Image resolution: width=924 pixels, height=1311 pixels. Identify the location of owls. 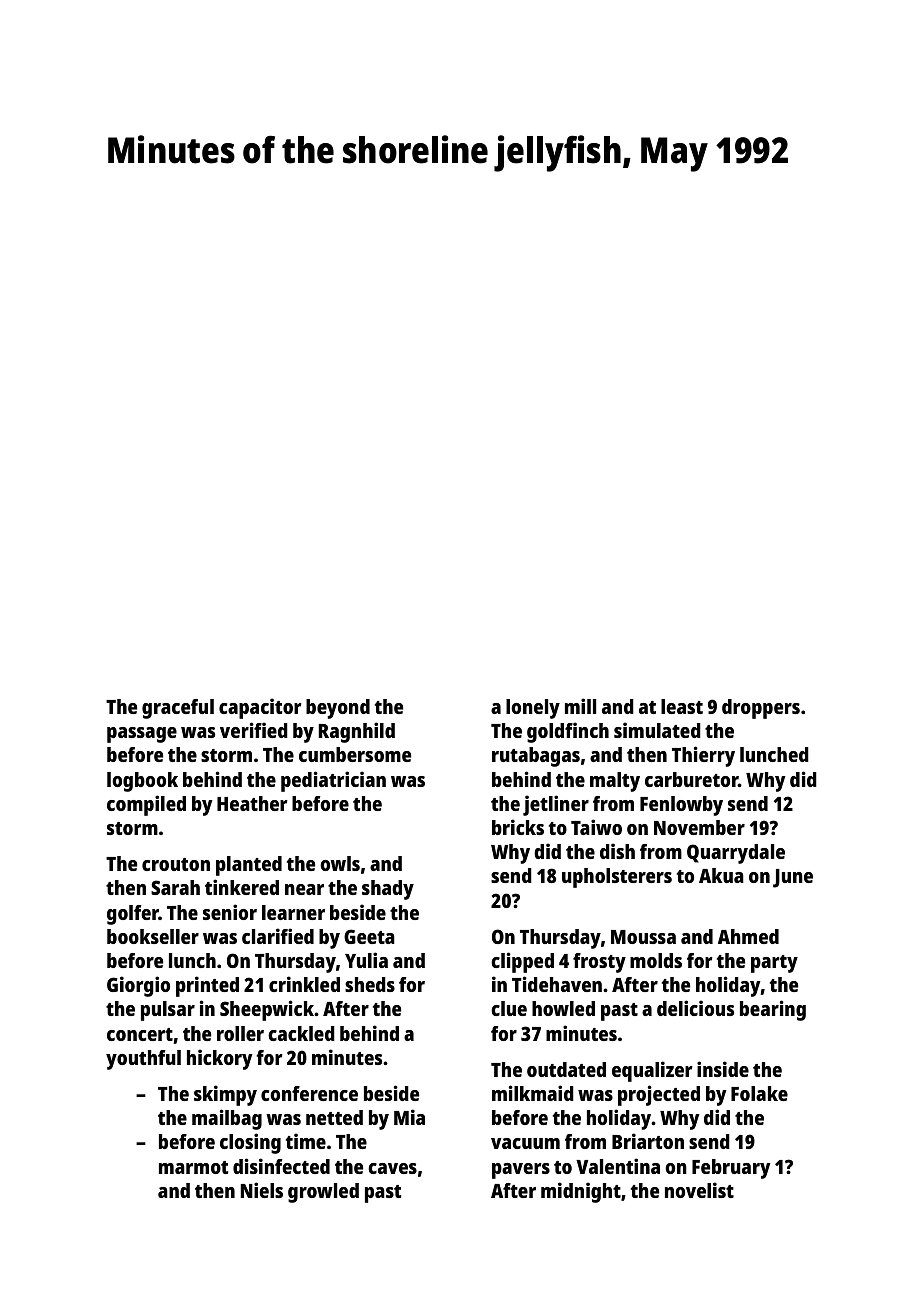
(340, 863).
